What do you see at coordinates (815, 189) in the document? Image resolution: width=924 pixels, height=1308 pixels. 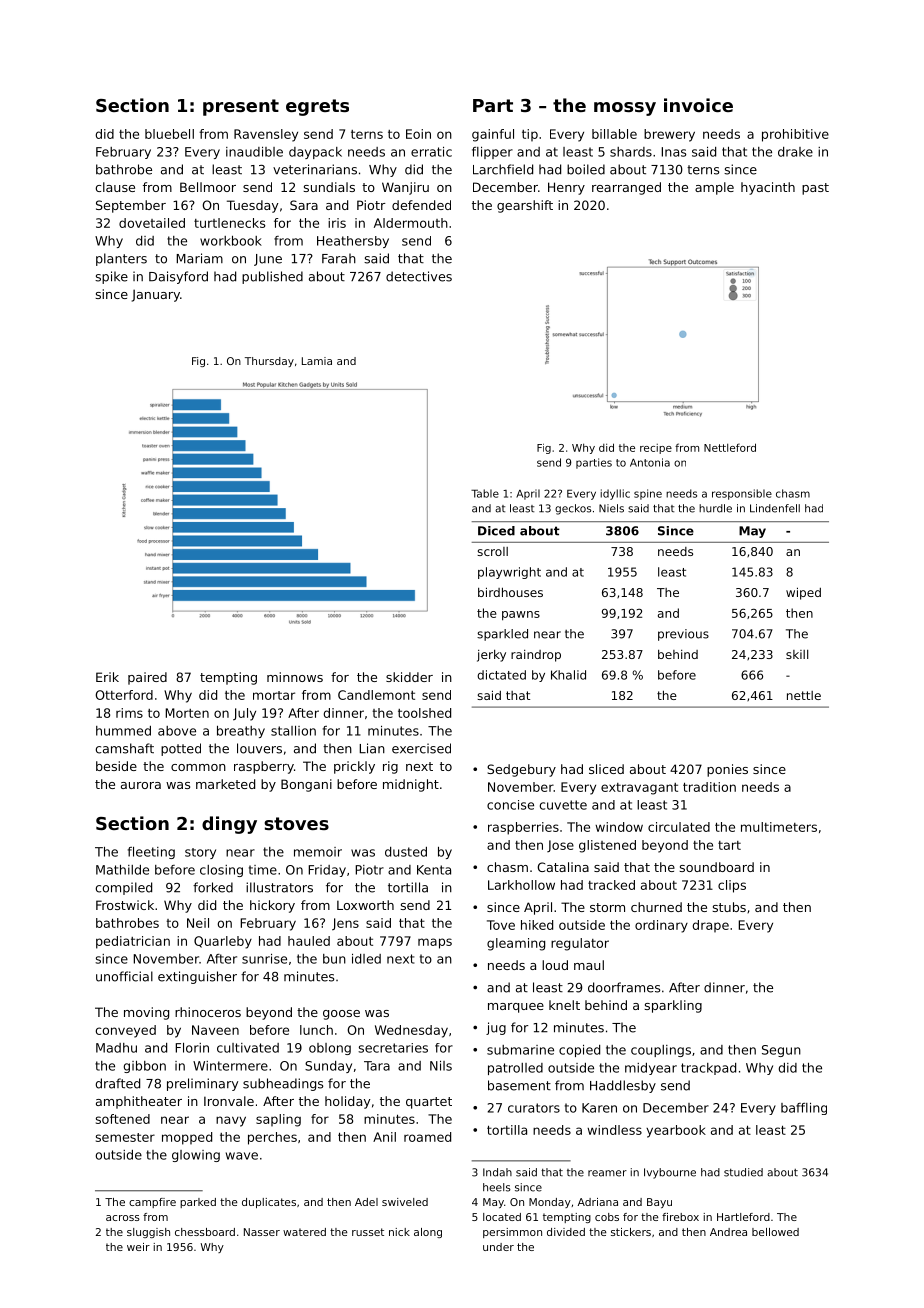 I see `past` at bounding box center [815, 189].
